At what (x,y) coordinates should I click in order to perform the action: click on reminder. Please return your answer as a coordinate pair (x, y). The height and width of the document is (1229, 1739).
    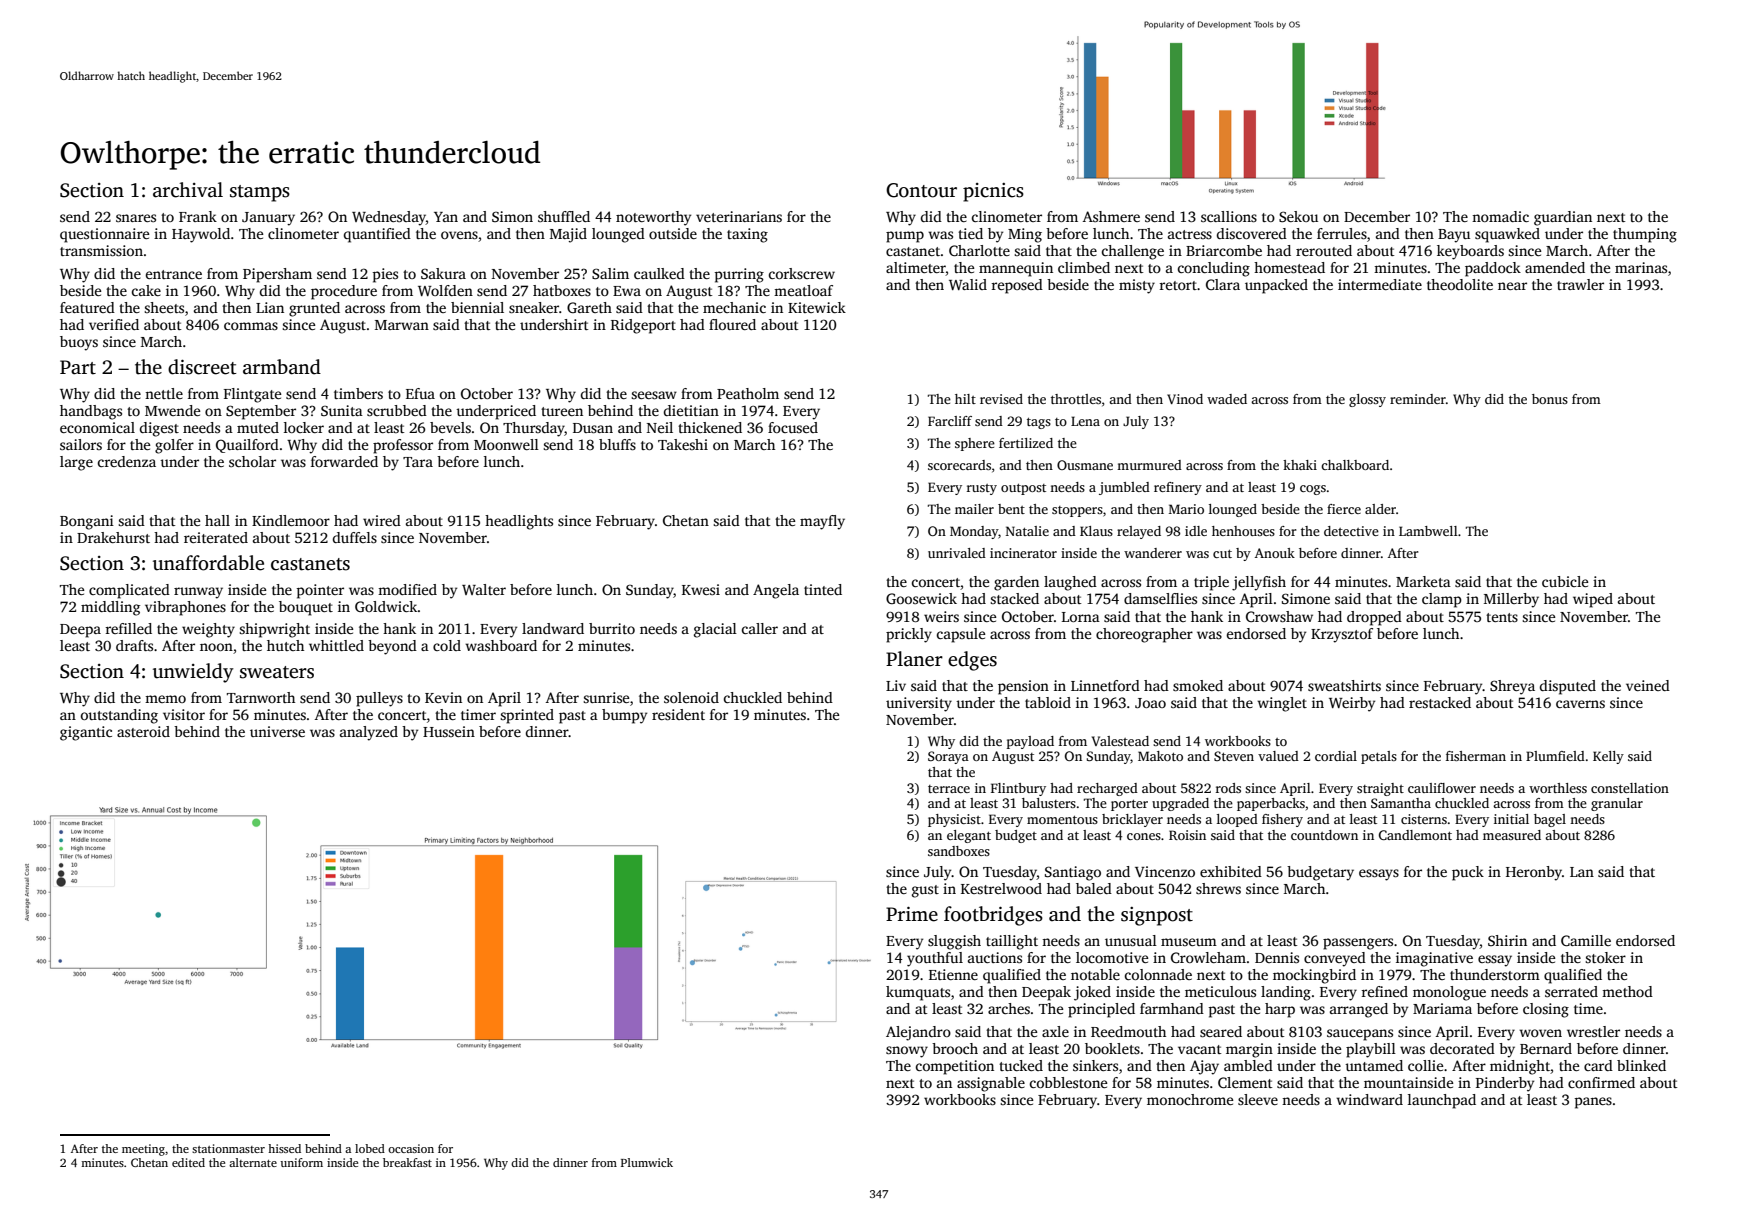
    Looking at the image, I should click on (1418, 399).
